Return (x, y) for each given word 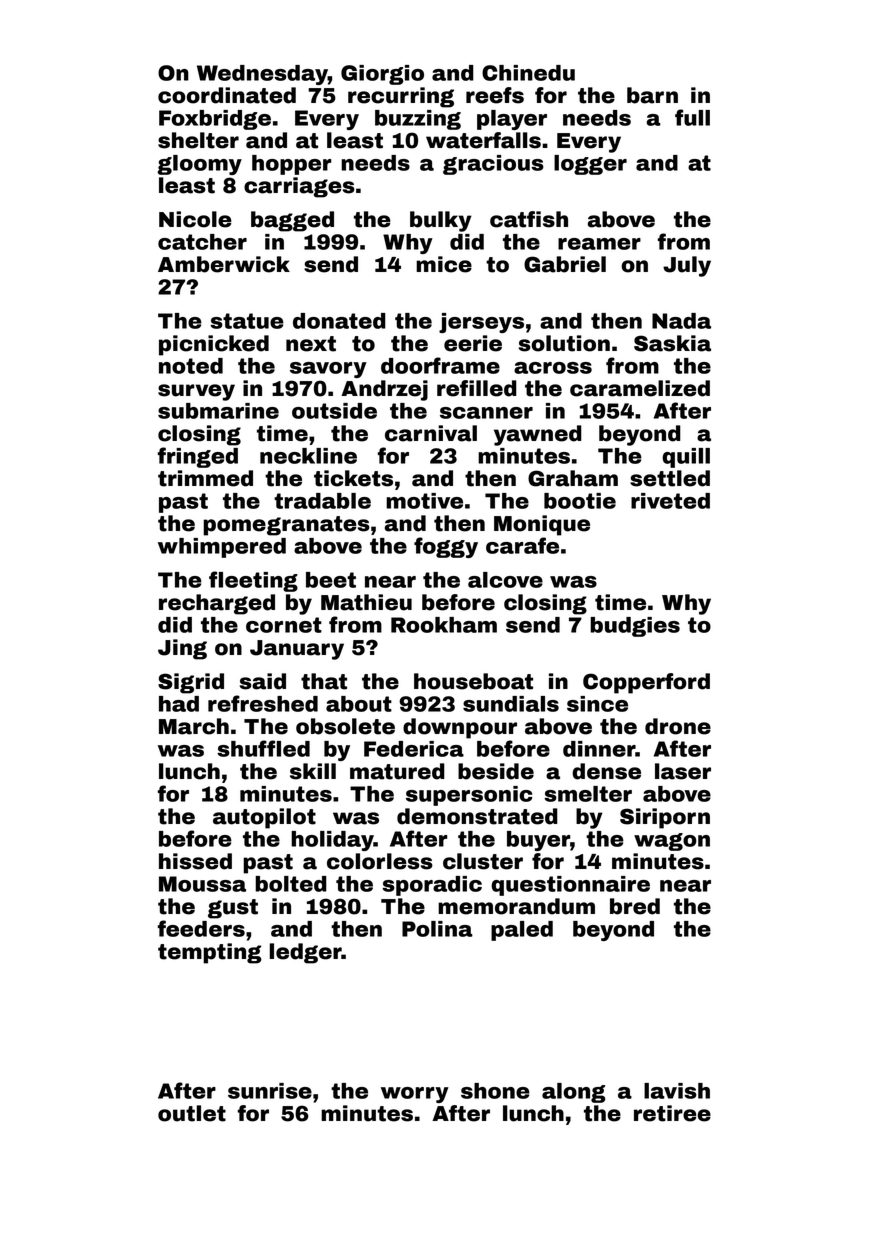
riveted (670, 501)
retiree (672, 1113)
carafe (522, 545)
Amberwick (224, 264)
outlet (192, 1113)
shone (495, 1091)
